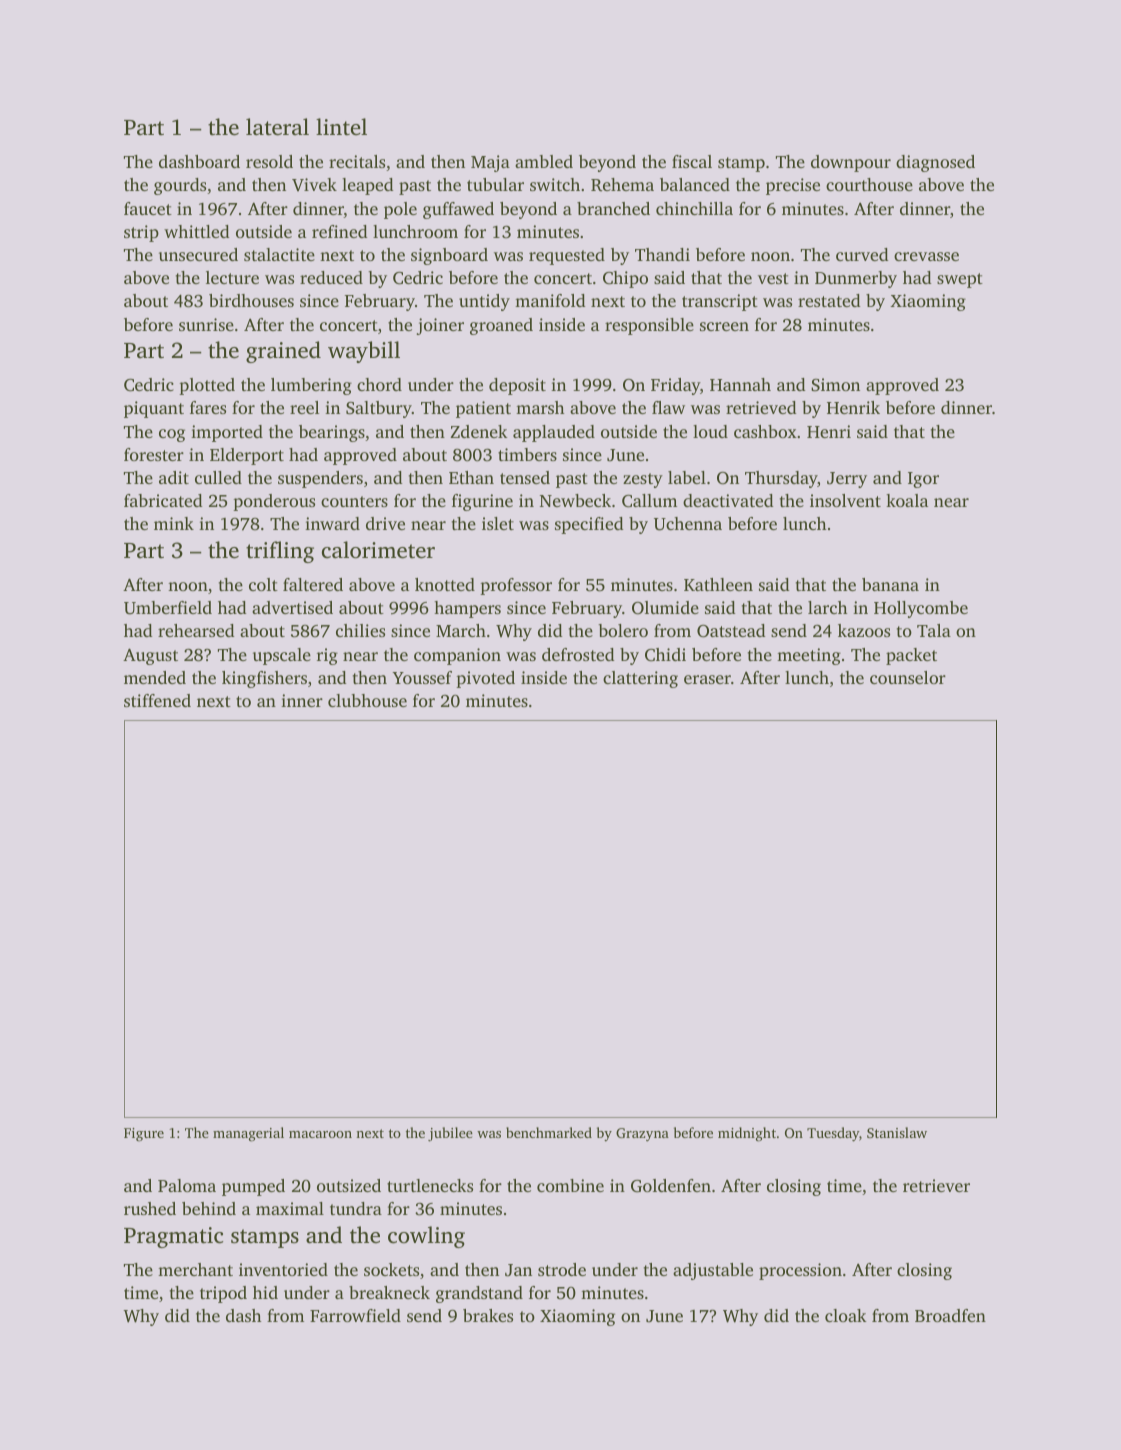  Describe the element at coordinates (206, 324) in the document. I see `sunrise` at that location.
